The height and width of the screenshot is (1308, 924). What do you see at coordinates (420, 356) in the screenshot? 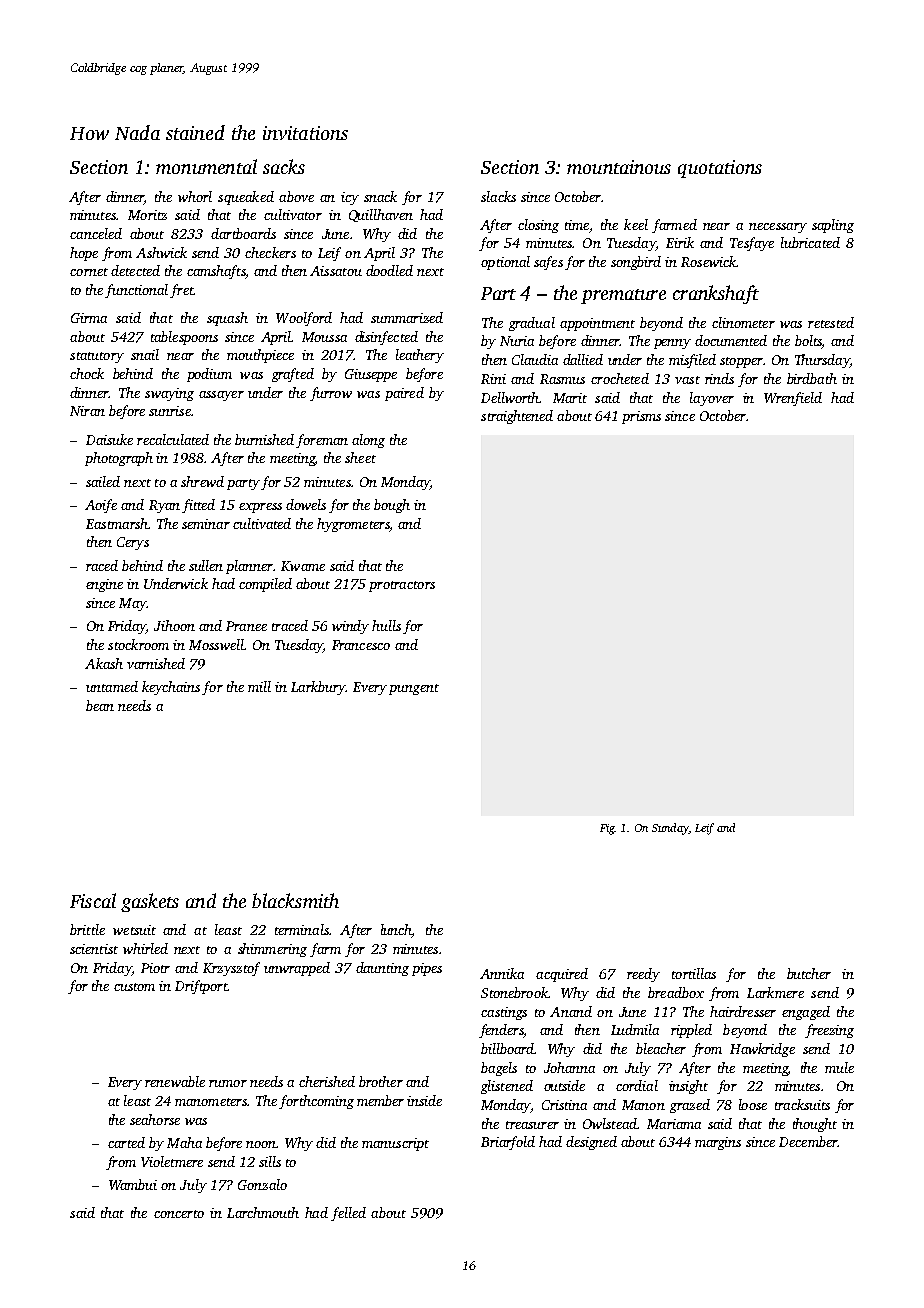
I see `leathery` at bounding box center [420, 356].
